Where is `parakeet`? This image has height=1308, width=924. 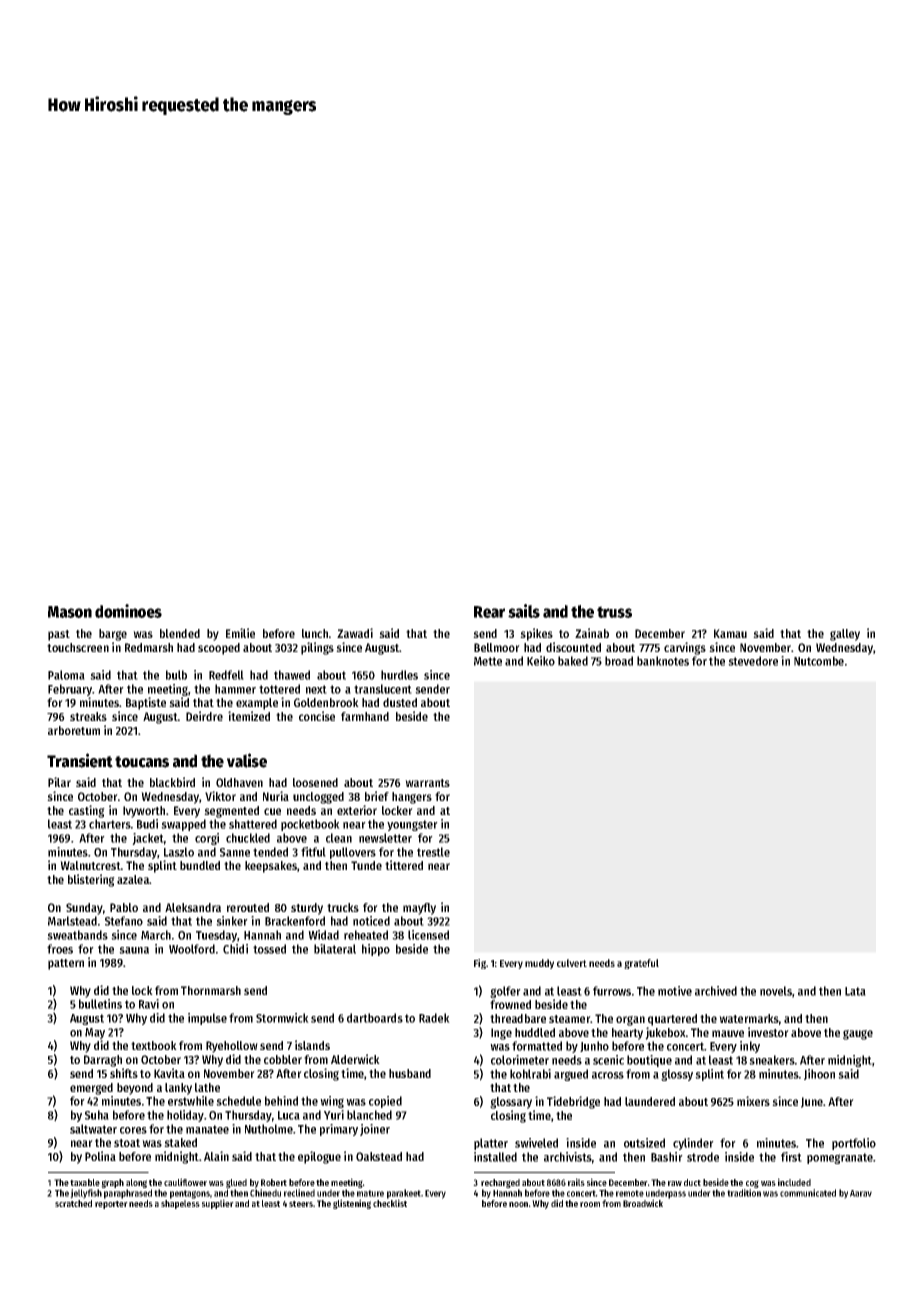 parakeet is located at coordinates (404, 1194).
